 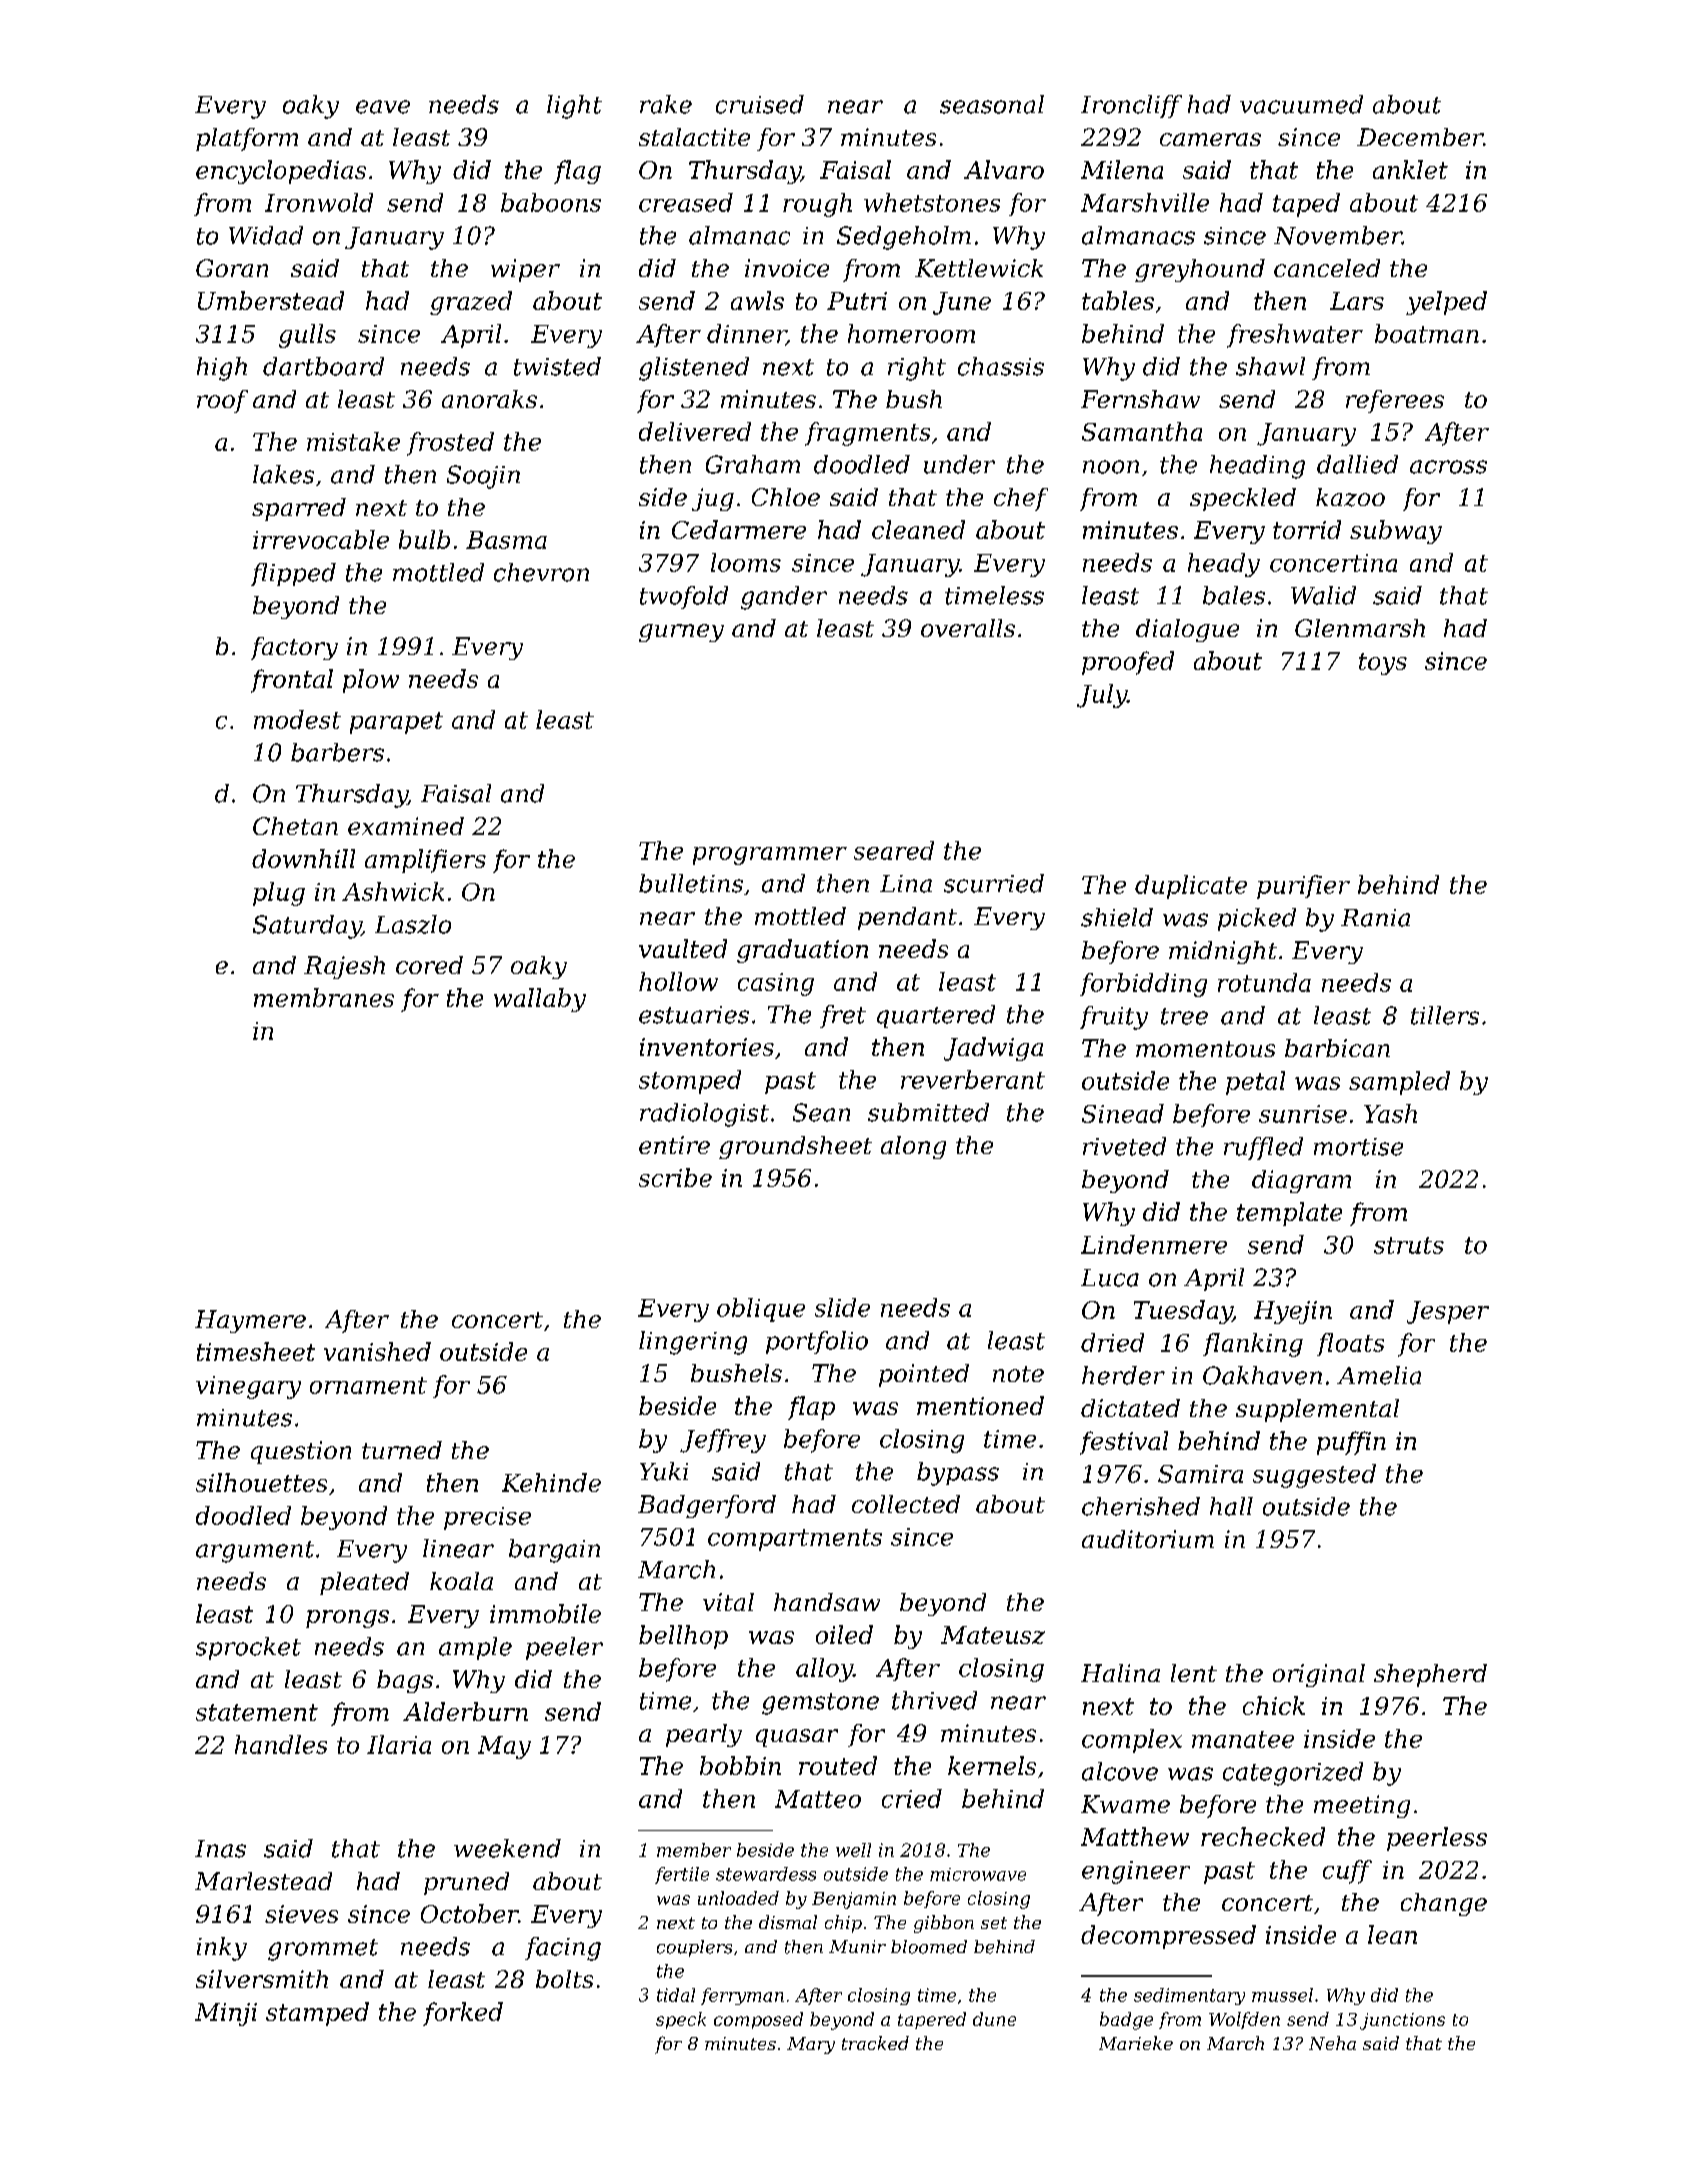 I want to click on July, so click(x=1102, y=696).
